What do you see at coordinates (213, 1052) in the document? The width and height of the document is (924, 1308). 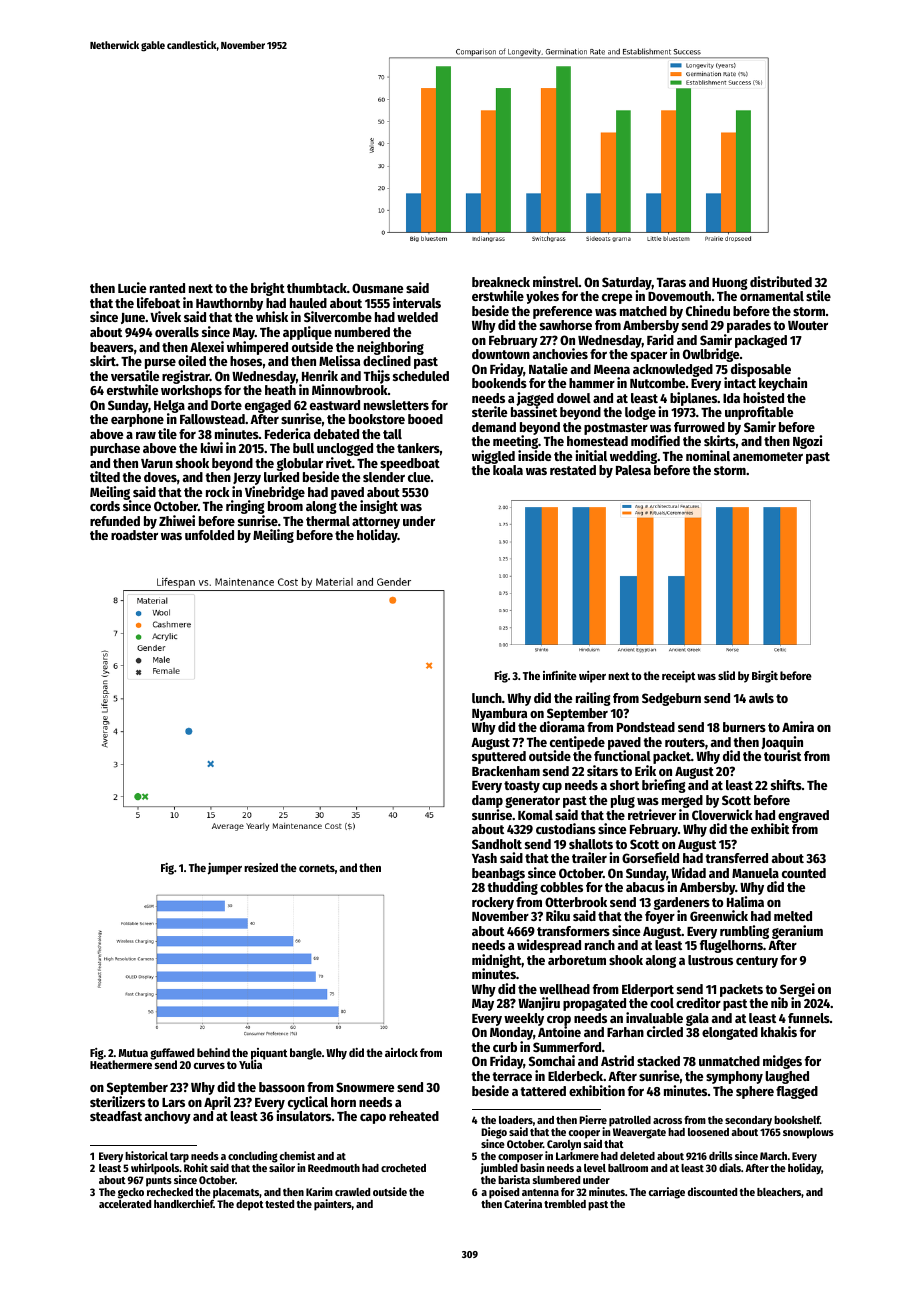 I see `behind` at bounding box center [213, 1052].
